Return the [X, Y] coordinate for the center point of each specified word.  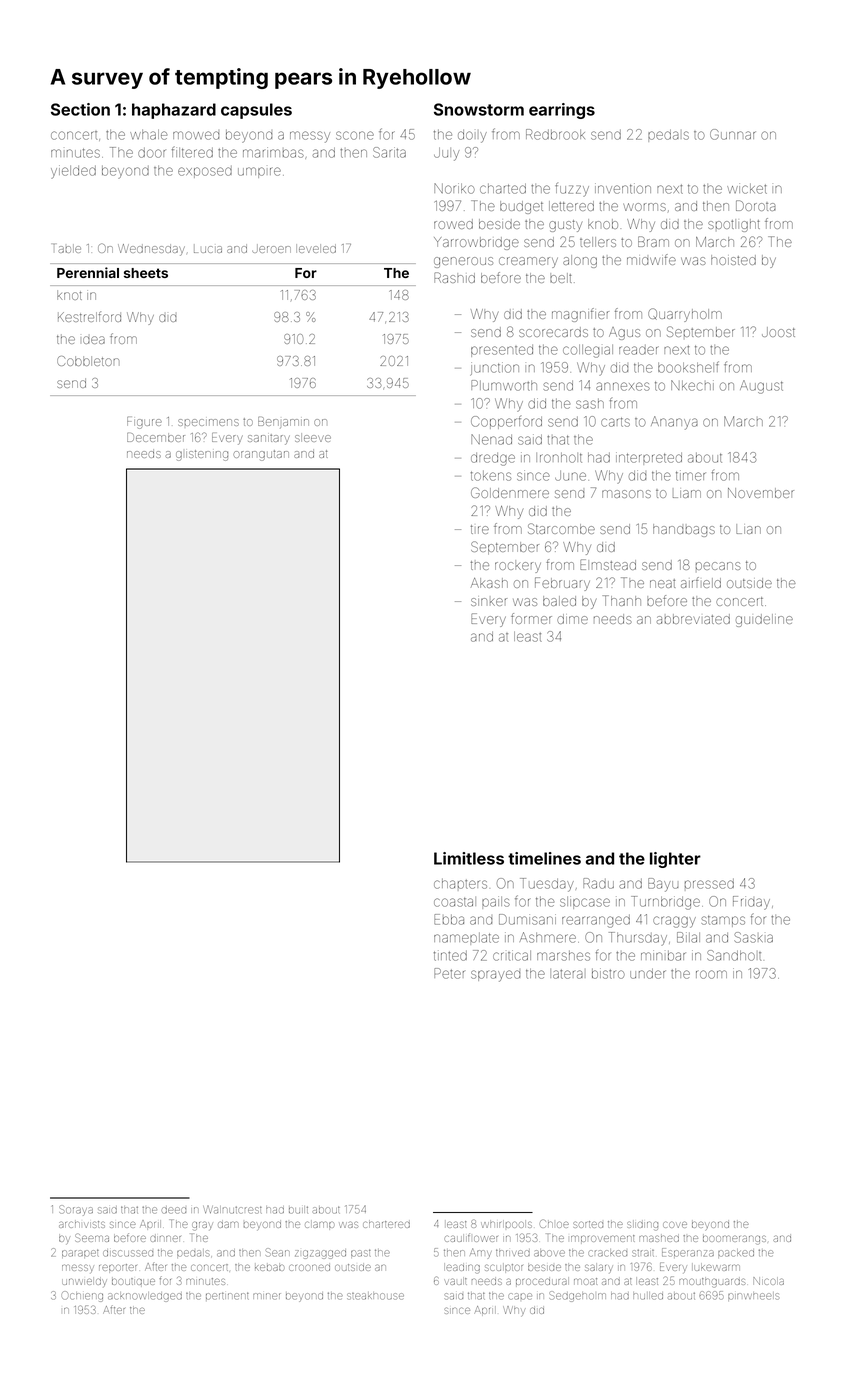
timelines [544, 858]
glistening [202, 455]
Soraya [76, 1210]
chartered [386, 1224]
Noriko [454, 188]
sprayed [495, 976]
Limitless [469, 858]
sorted [588, 1224]
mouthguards [712, 1283]
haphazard [174, 111]
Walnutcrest [232, 1210]
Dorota [756, 205]
